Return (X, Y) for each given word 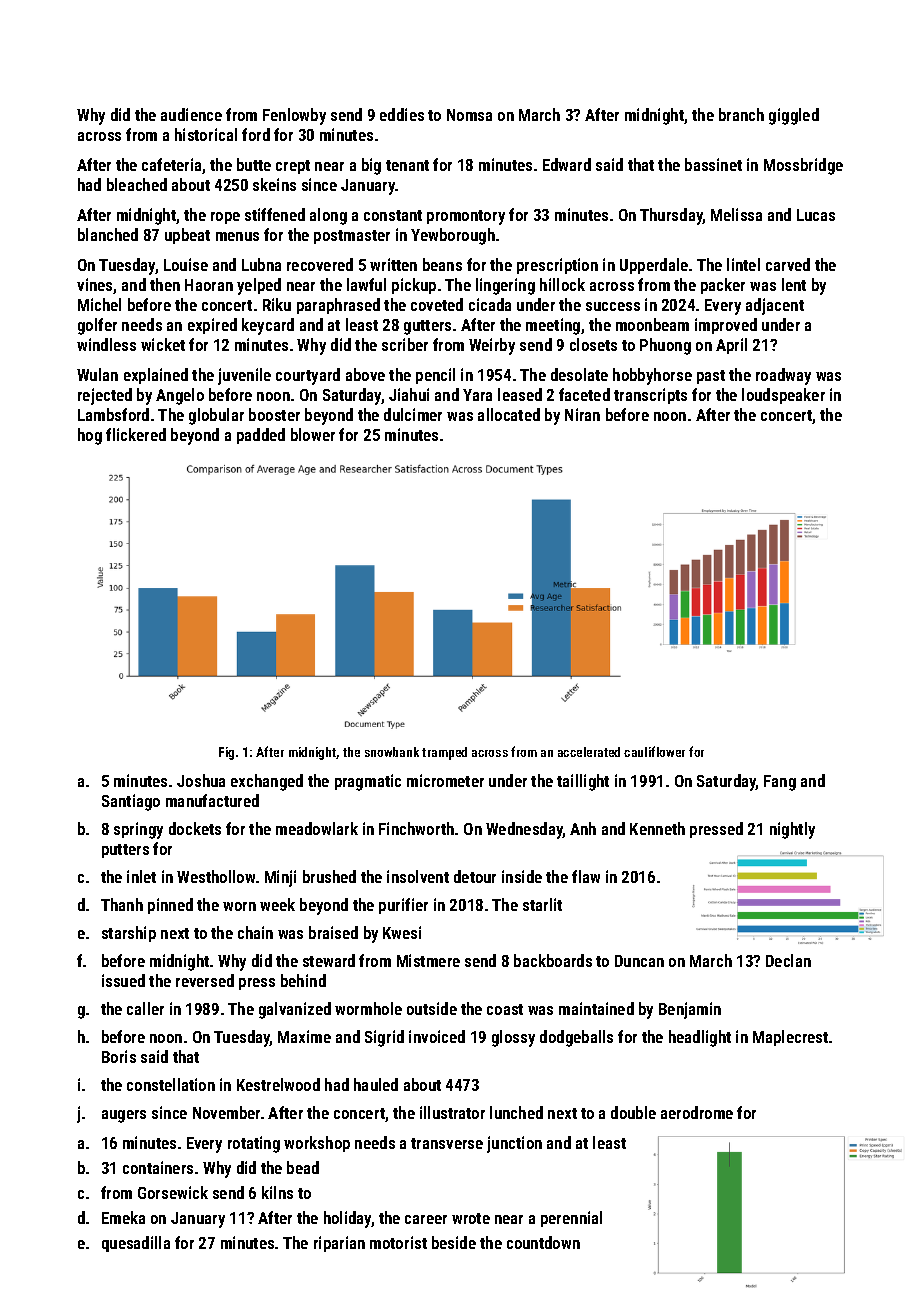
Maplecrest (790, 1038)
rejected (105, 396)
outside (432, 1008)
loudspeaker (783, 396)
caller (145, 1008)
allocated (509, 414)
